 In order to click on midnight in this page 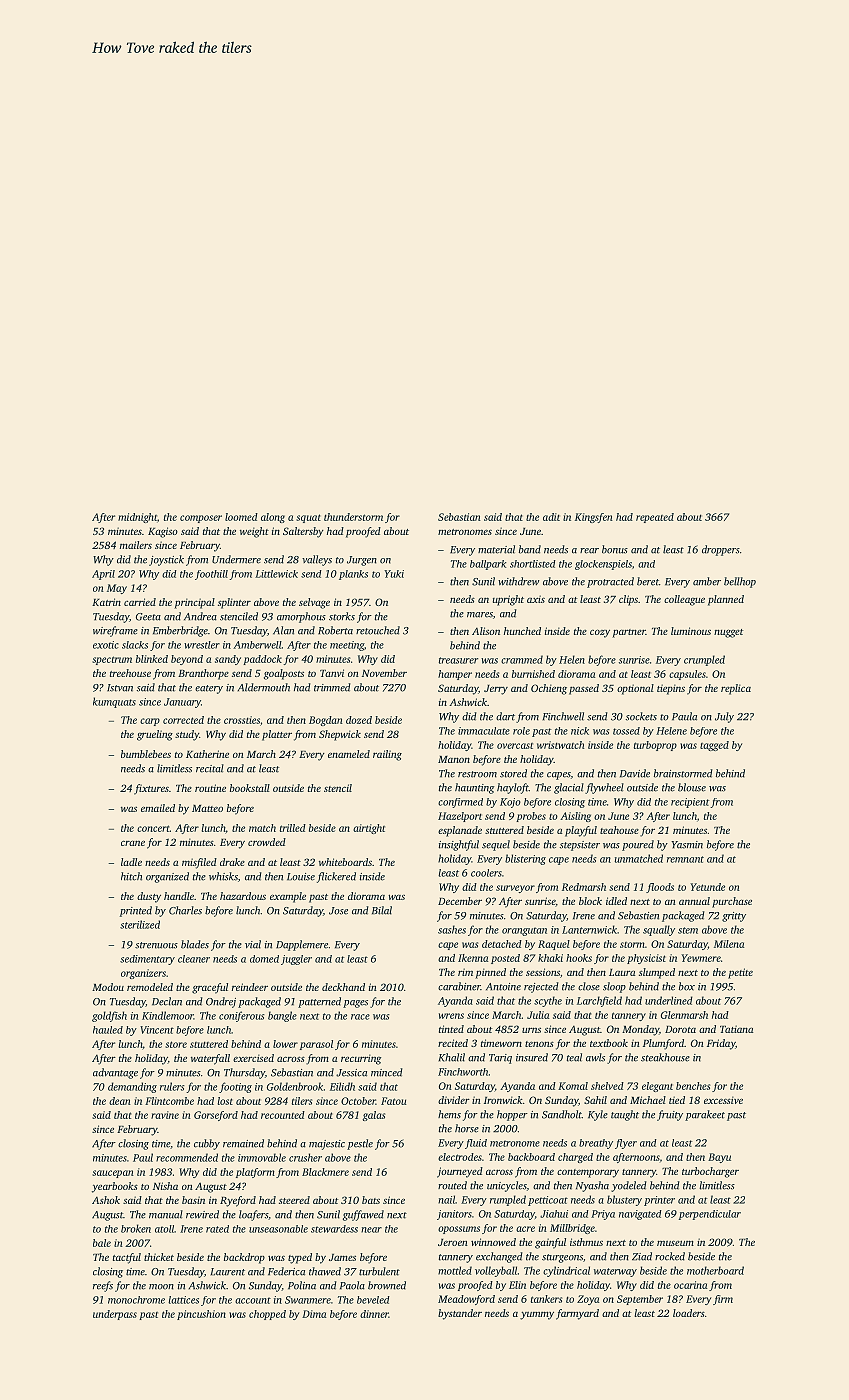, I will do `click(137, 518)`.
